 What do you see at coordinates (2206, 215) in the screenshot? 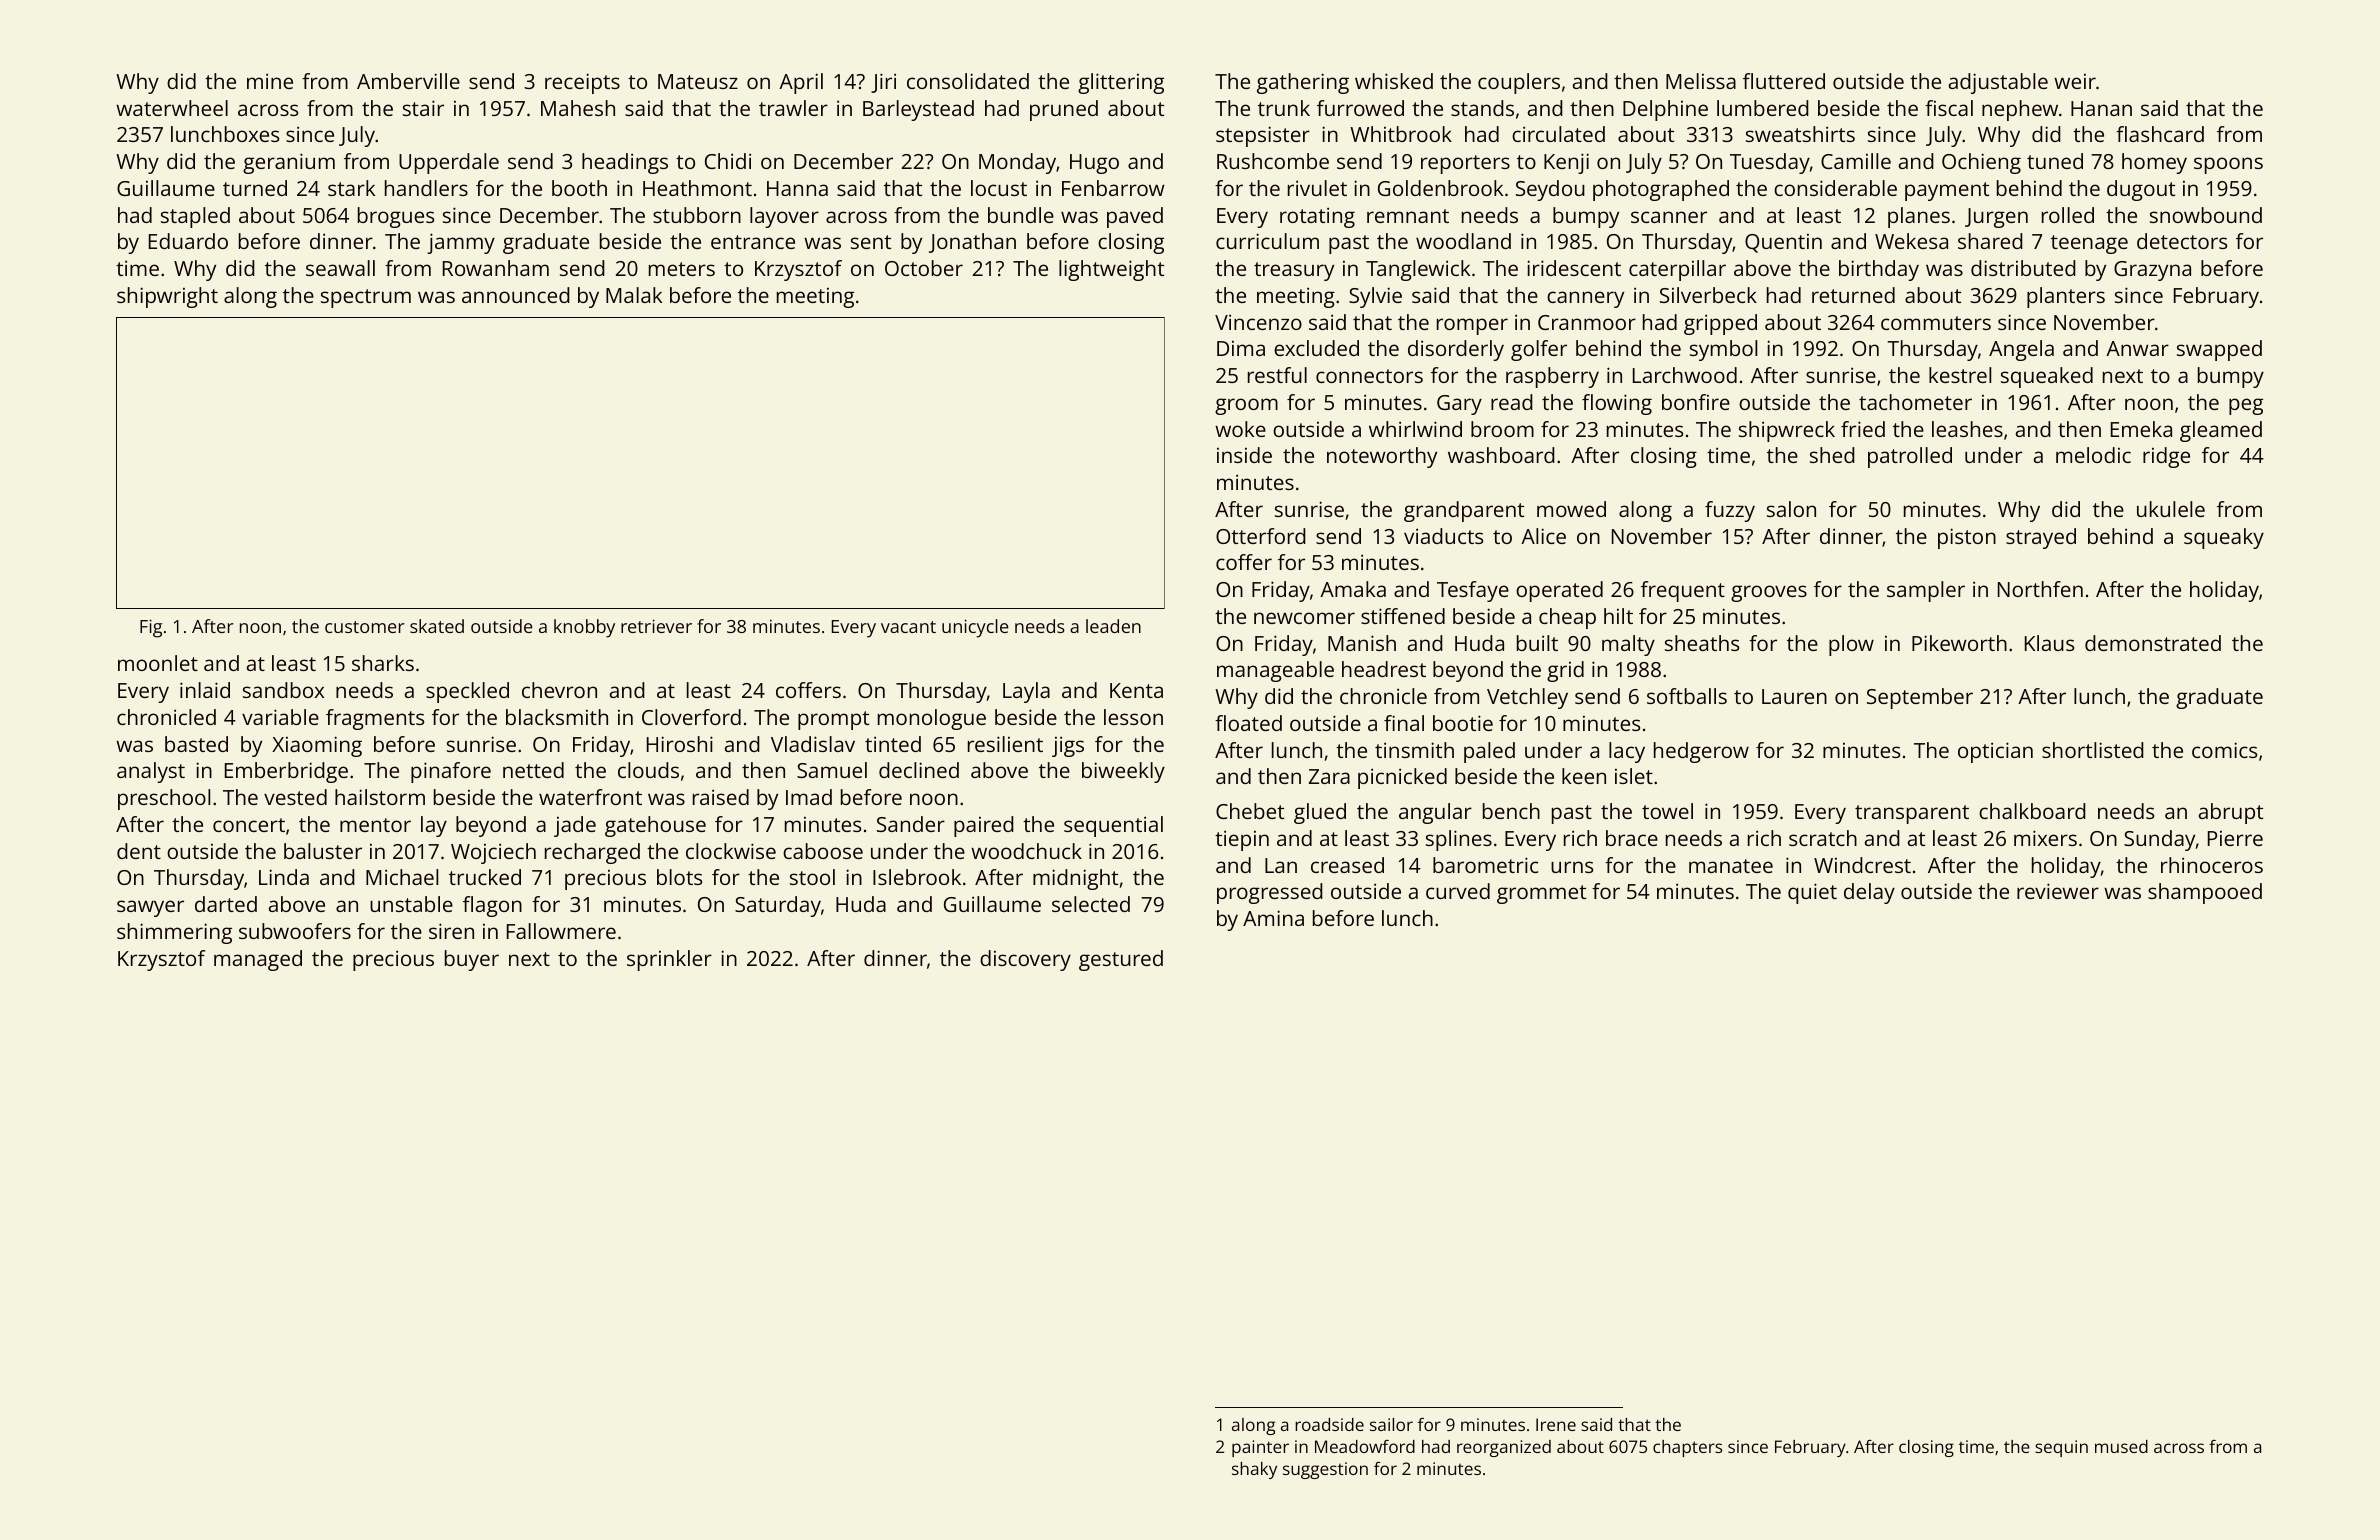
I see `snowbound` at bounding box center [2206, 215].
